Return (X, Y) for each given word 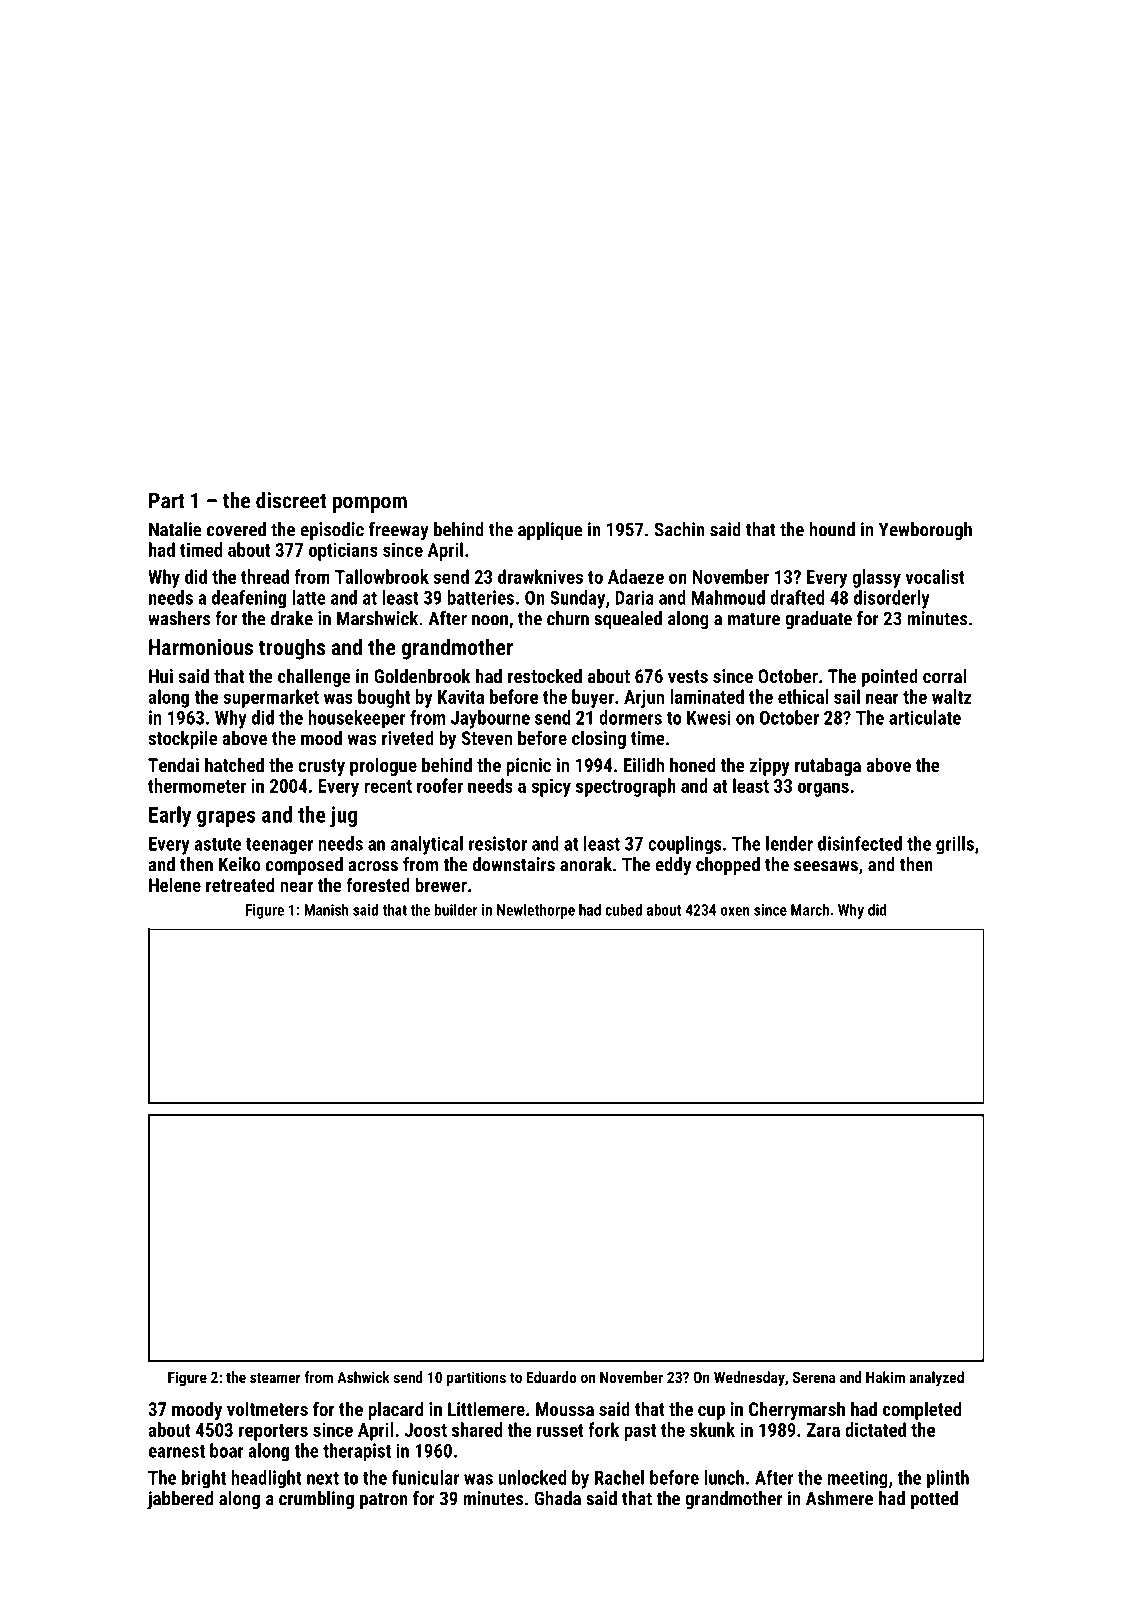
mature (754, 619)
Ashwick (363, 1377)
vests (688, 676)
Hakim (885, 1377)
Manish (326, 910)
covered (236, 529)
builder (456, 910)
